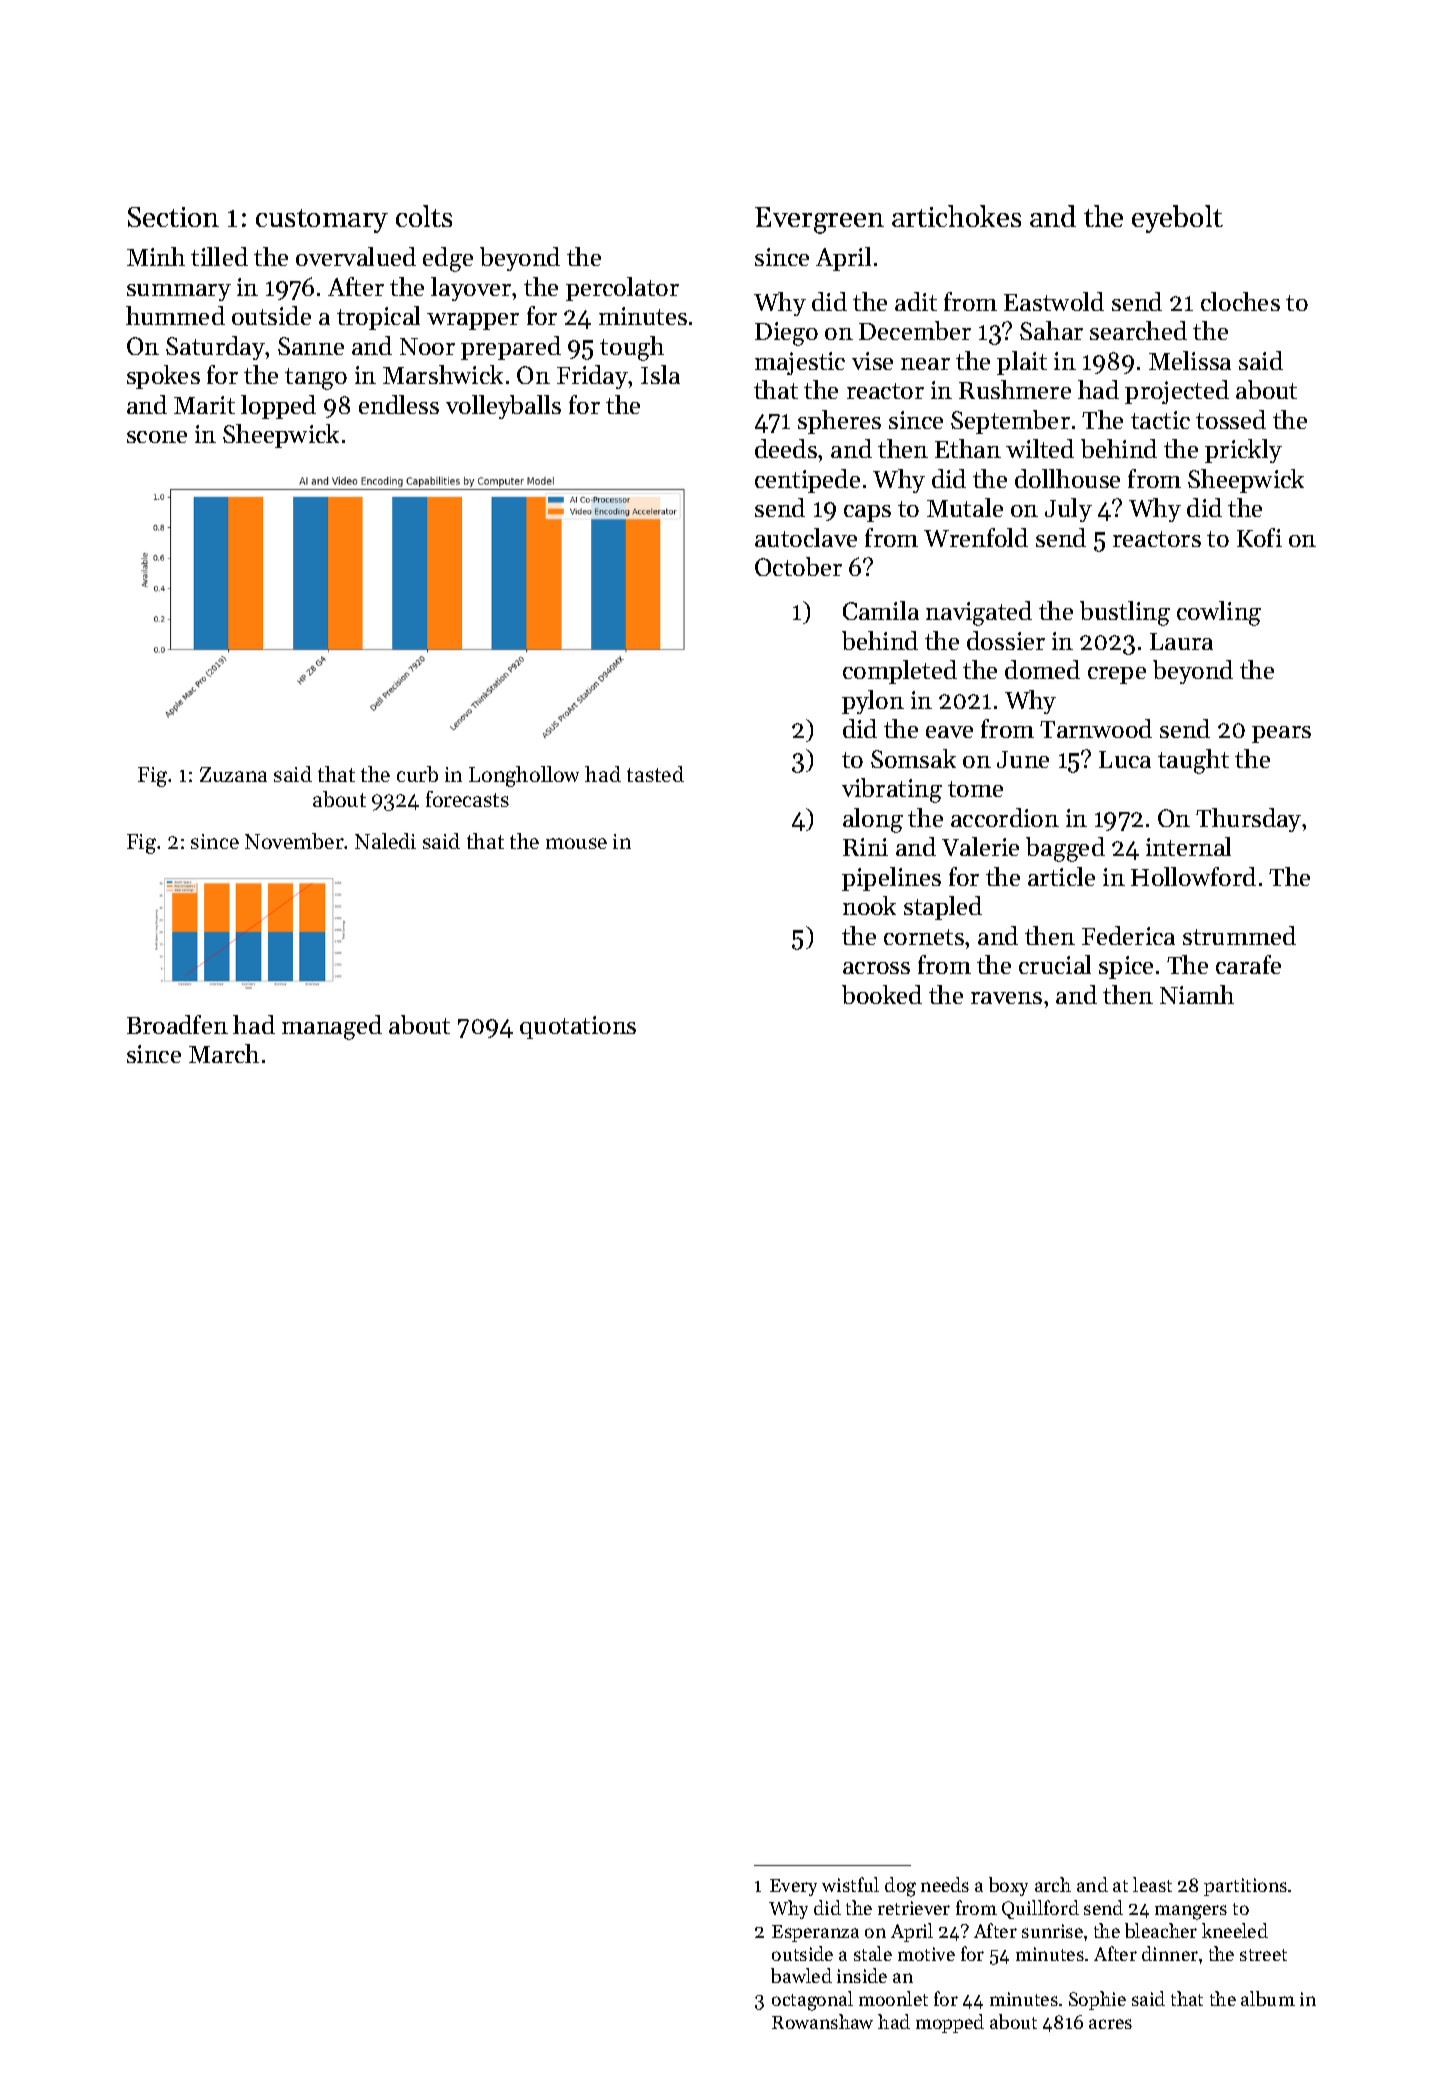 The image size is (1450, 2100). What do you see at coordinates (578, 1027) in the page?
I see `quotations` at bounding box center [578, 1027].
